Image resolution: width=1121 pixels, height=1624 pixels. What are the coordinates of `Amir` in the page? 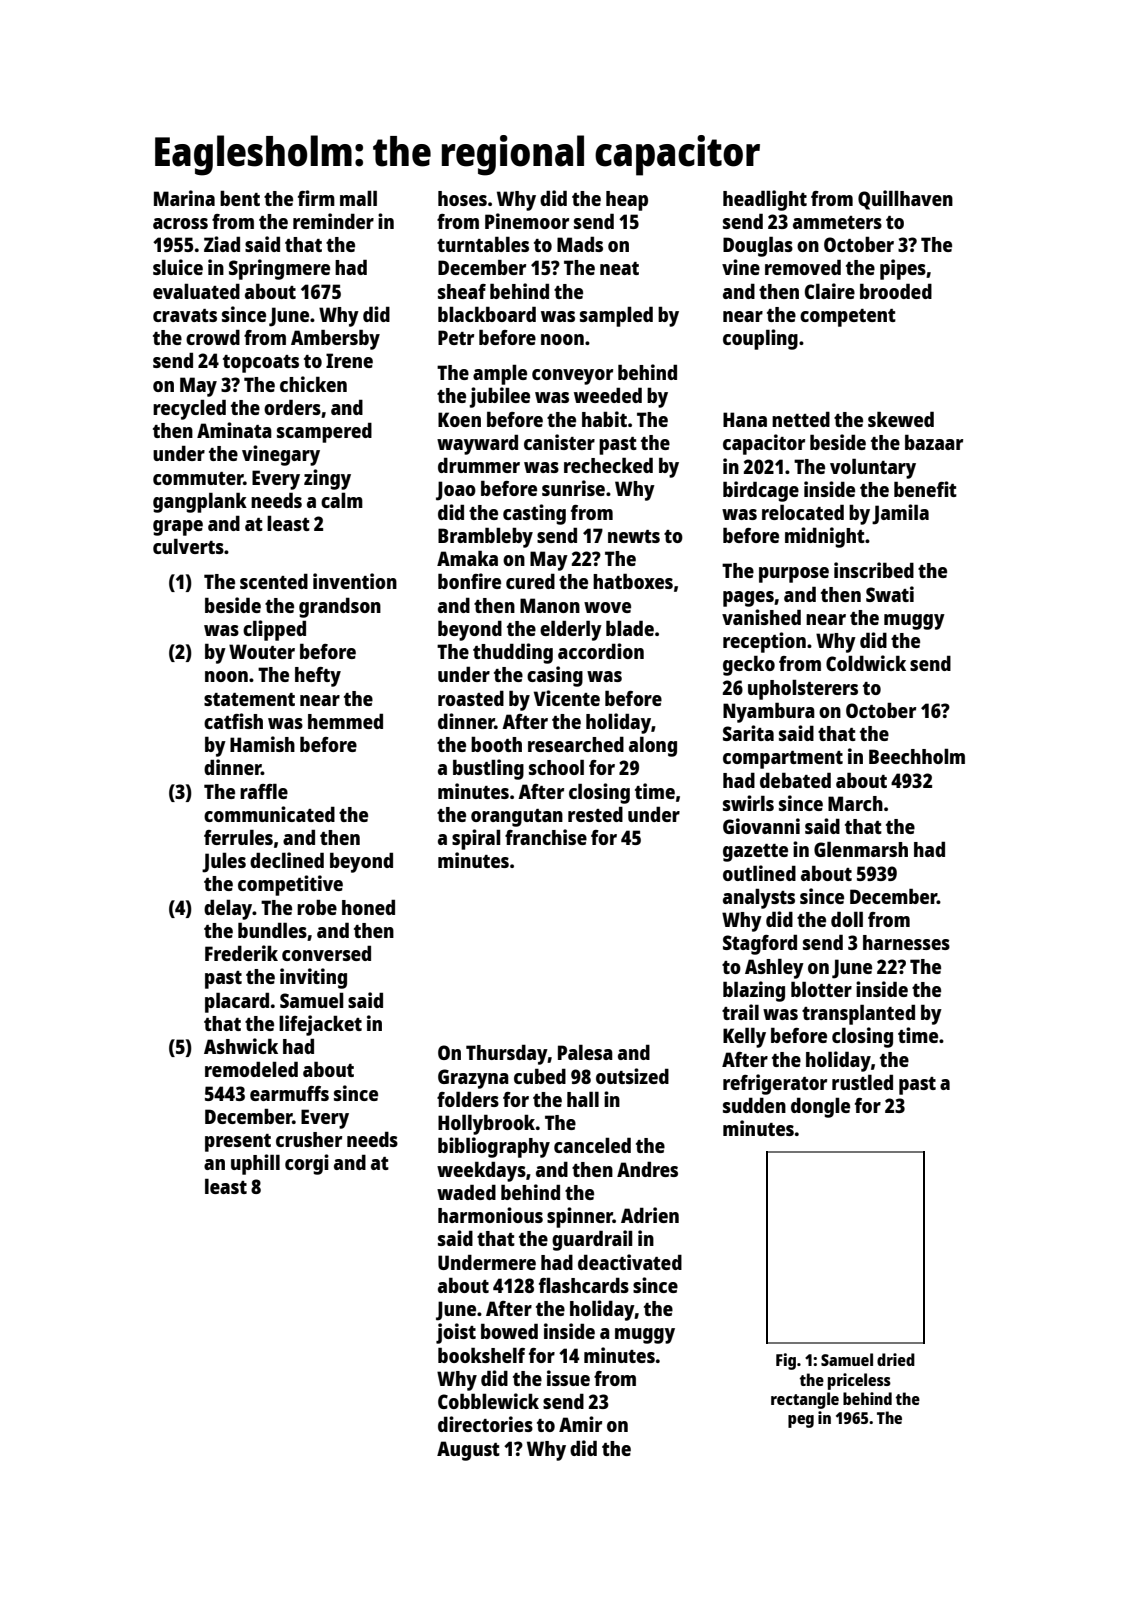 It's located at (580, 1424).
